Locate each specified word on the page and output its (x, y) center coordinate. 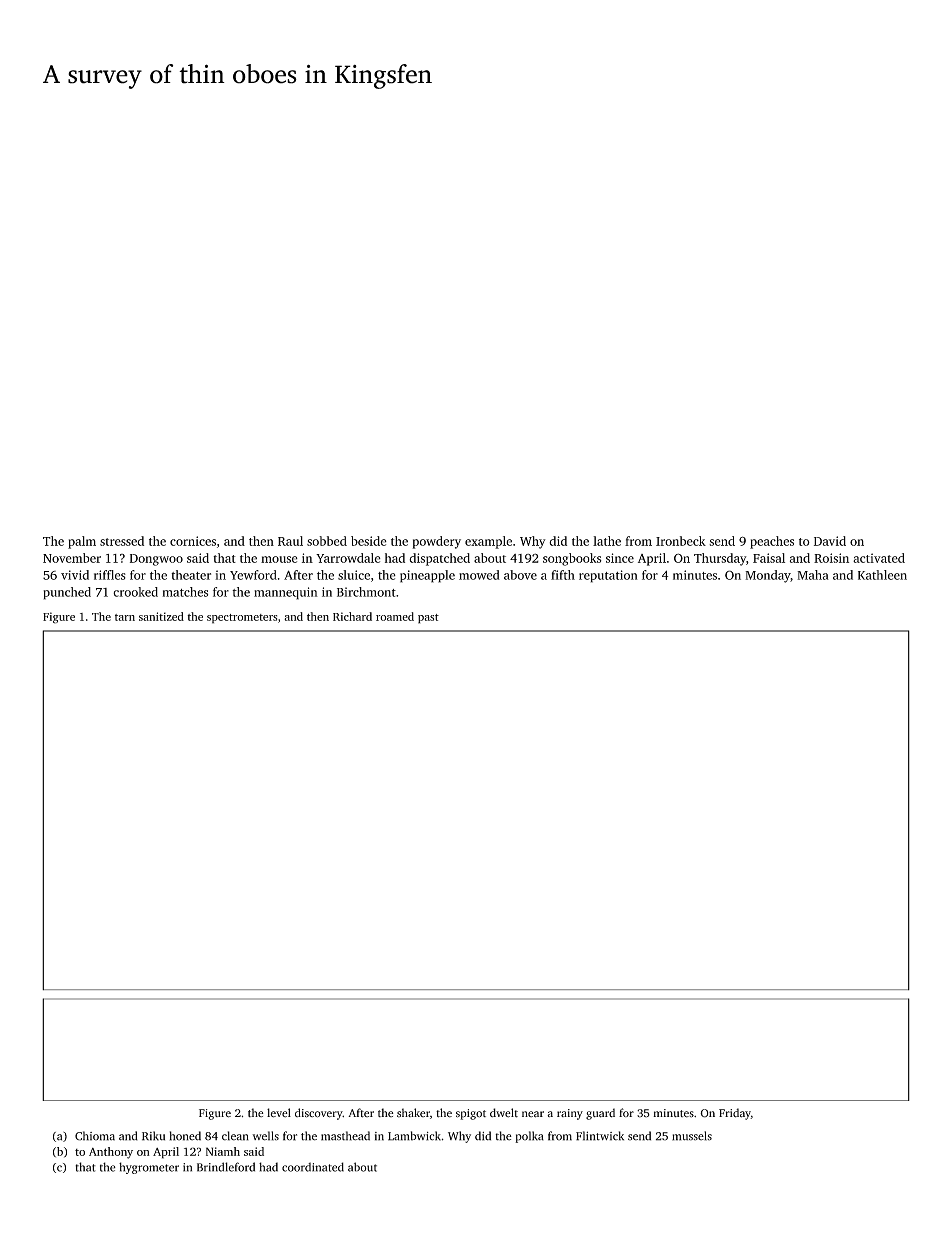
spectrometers (242, 619)
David (830, 541)
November (72, 558)
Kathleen (882, 575)
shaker (413, 1113)
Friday (735, 1114)
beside (369, 541)
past (428, 619)
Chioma (95, 1136)
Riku (153, 1136)
